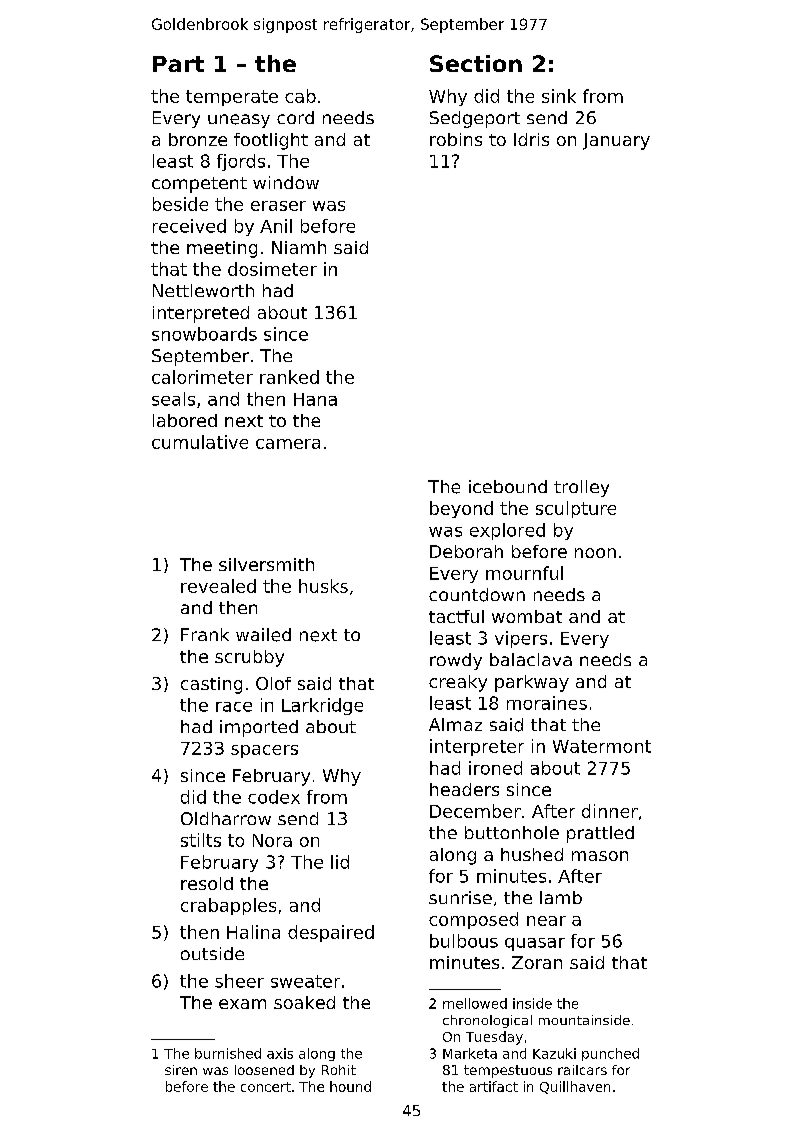 The image size is (804, 1141). What do you see at coordinates (476, 63) in the page?
I see `Section` at bounding box center [476, 63].
